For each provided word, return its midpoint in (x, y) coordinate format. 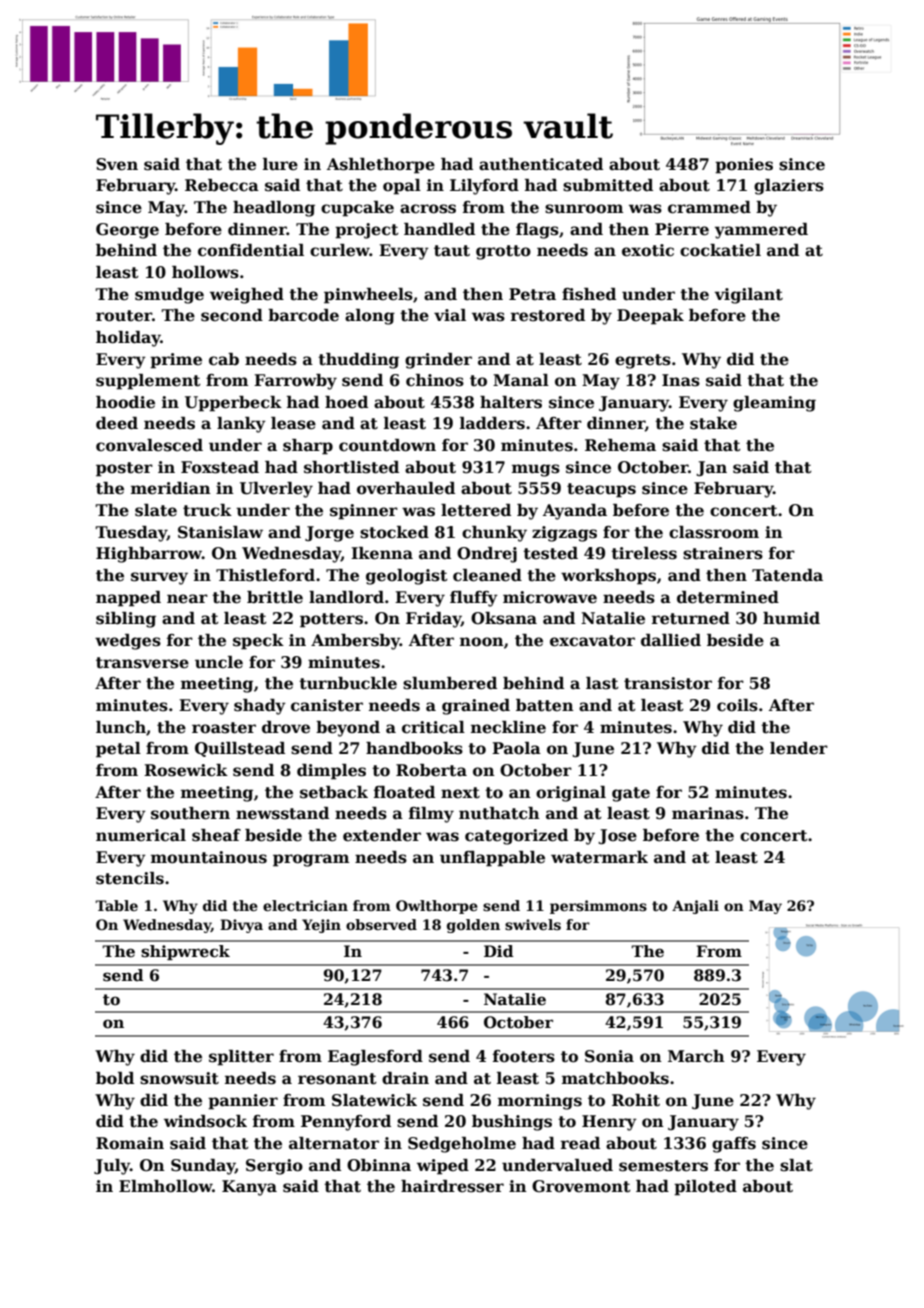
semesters (663, 1166)
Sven (117, 164)
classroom (714, 532)
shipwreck (185, 952)
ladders (492, 423)
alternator (334, 1143)
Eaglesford (375, 1058)
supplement (148, 382)
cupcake (357, 209)
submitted (608, 185)
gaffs (734, 1145)
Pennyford (346, 1123)
